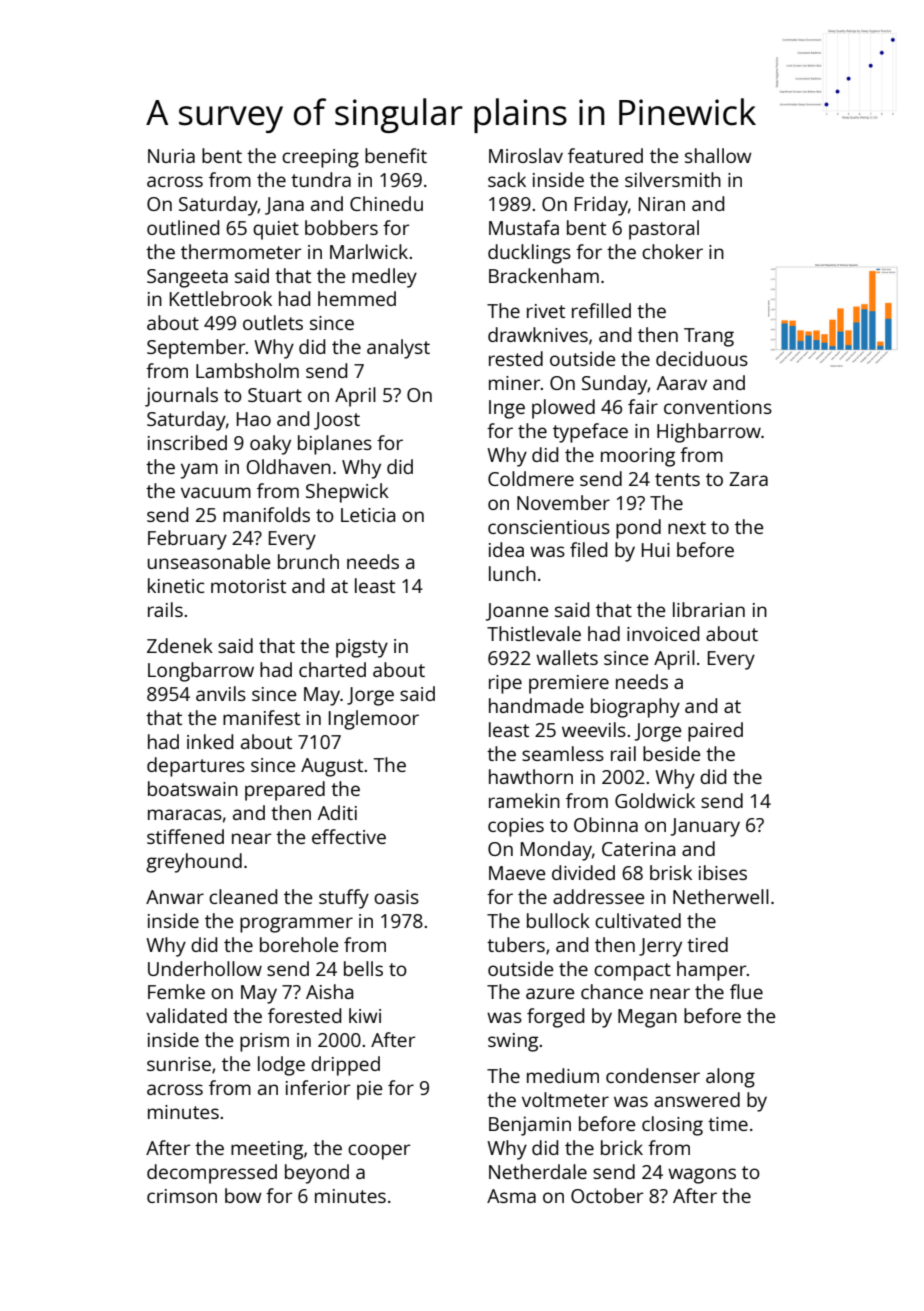 This document has width=924, height=1311. What do you see at coordinates (663, 633) in the document?
I see `invoiced` at bounding box center [663, 633].
